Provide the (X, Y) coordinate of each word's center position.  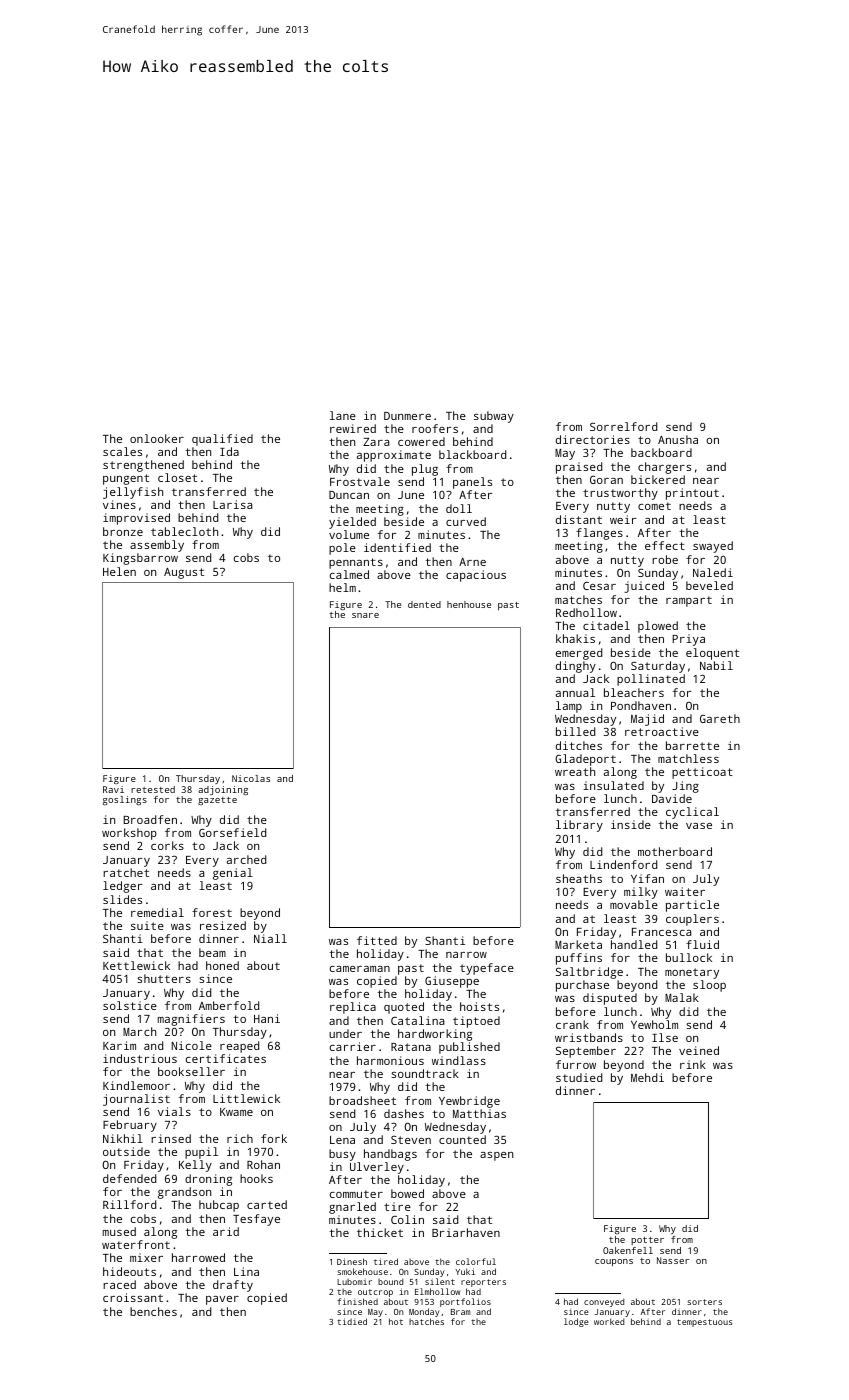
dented (424, 604)
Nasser (673, 1260)
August (184, 573)
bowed (407, 1193)
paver (222, 1300)
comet (654, 506)
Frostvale (360, 481)
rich (240, 1138)
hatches (426, 1321)
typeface (487, 969)
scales (122, 451)
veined (699, 1050)
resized (223, 925)
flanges (599, 534)
